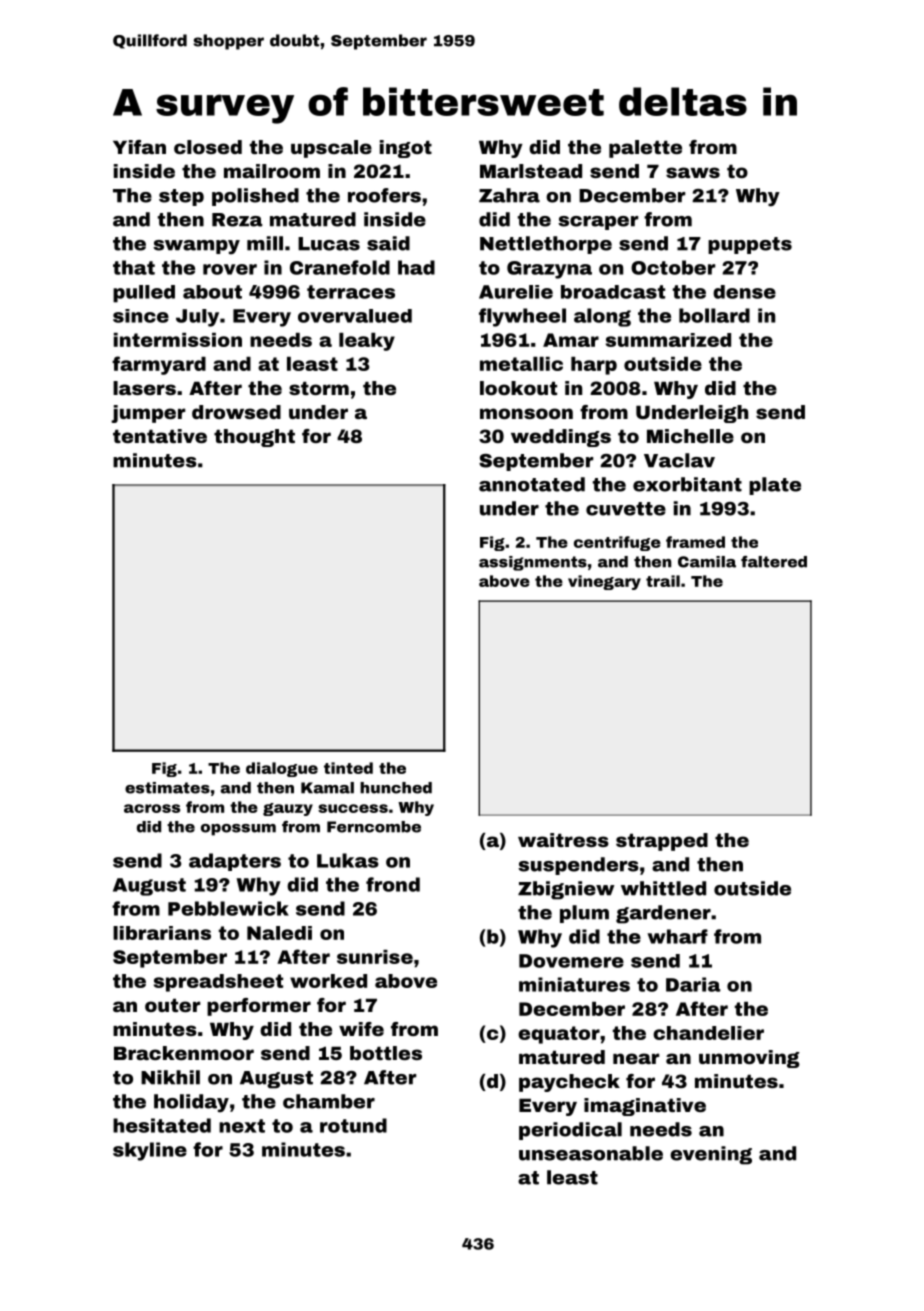  Describe the element at coordinates (150, 1151) in the document. I see `skyline` at that location.
